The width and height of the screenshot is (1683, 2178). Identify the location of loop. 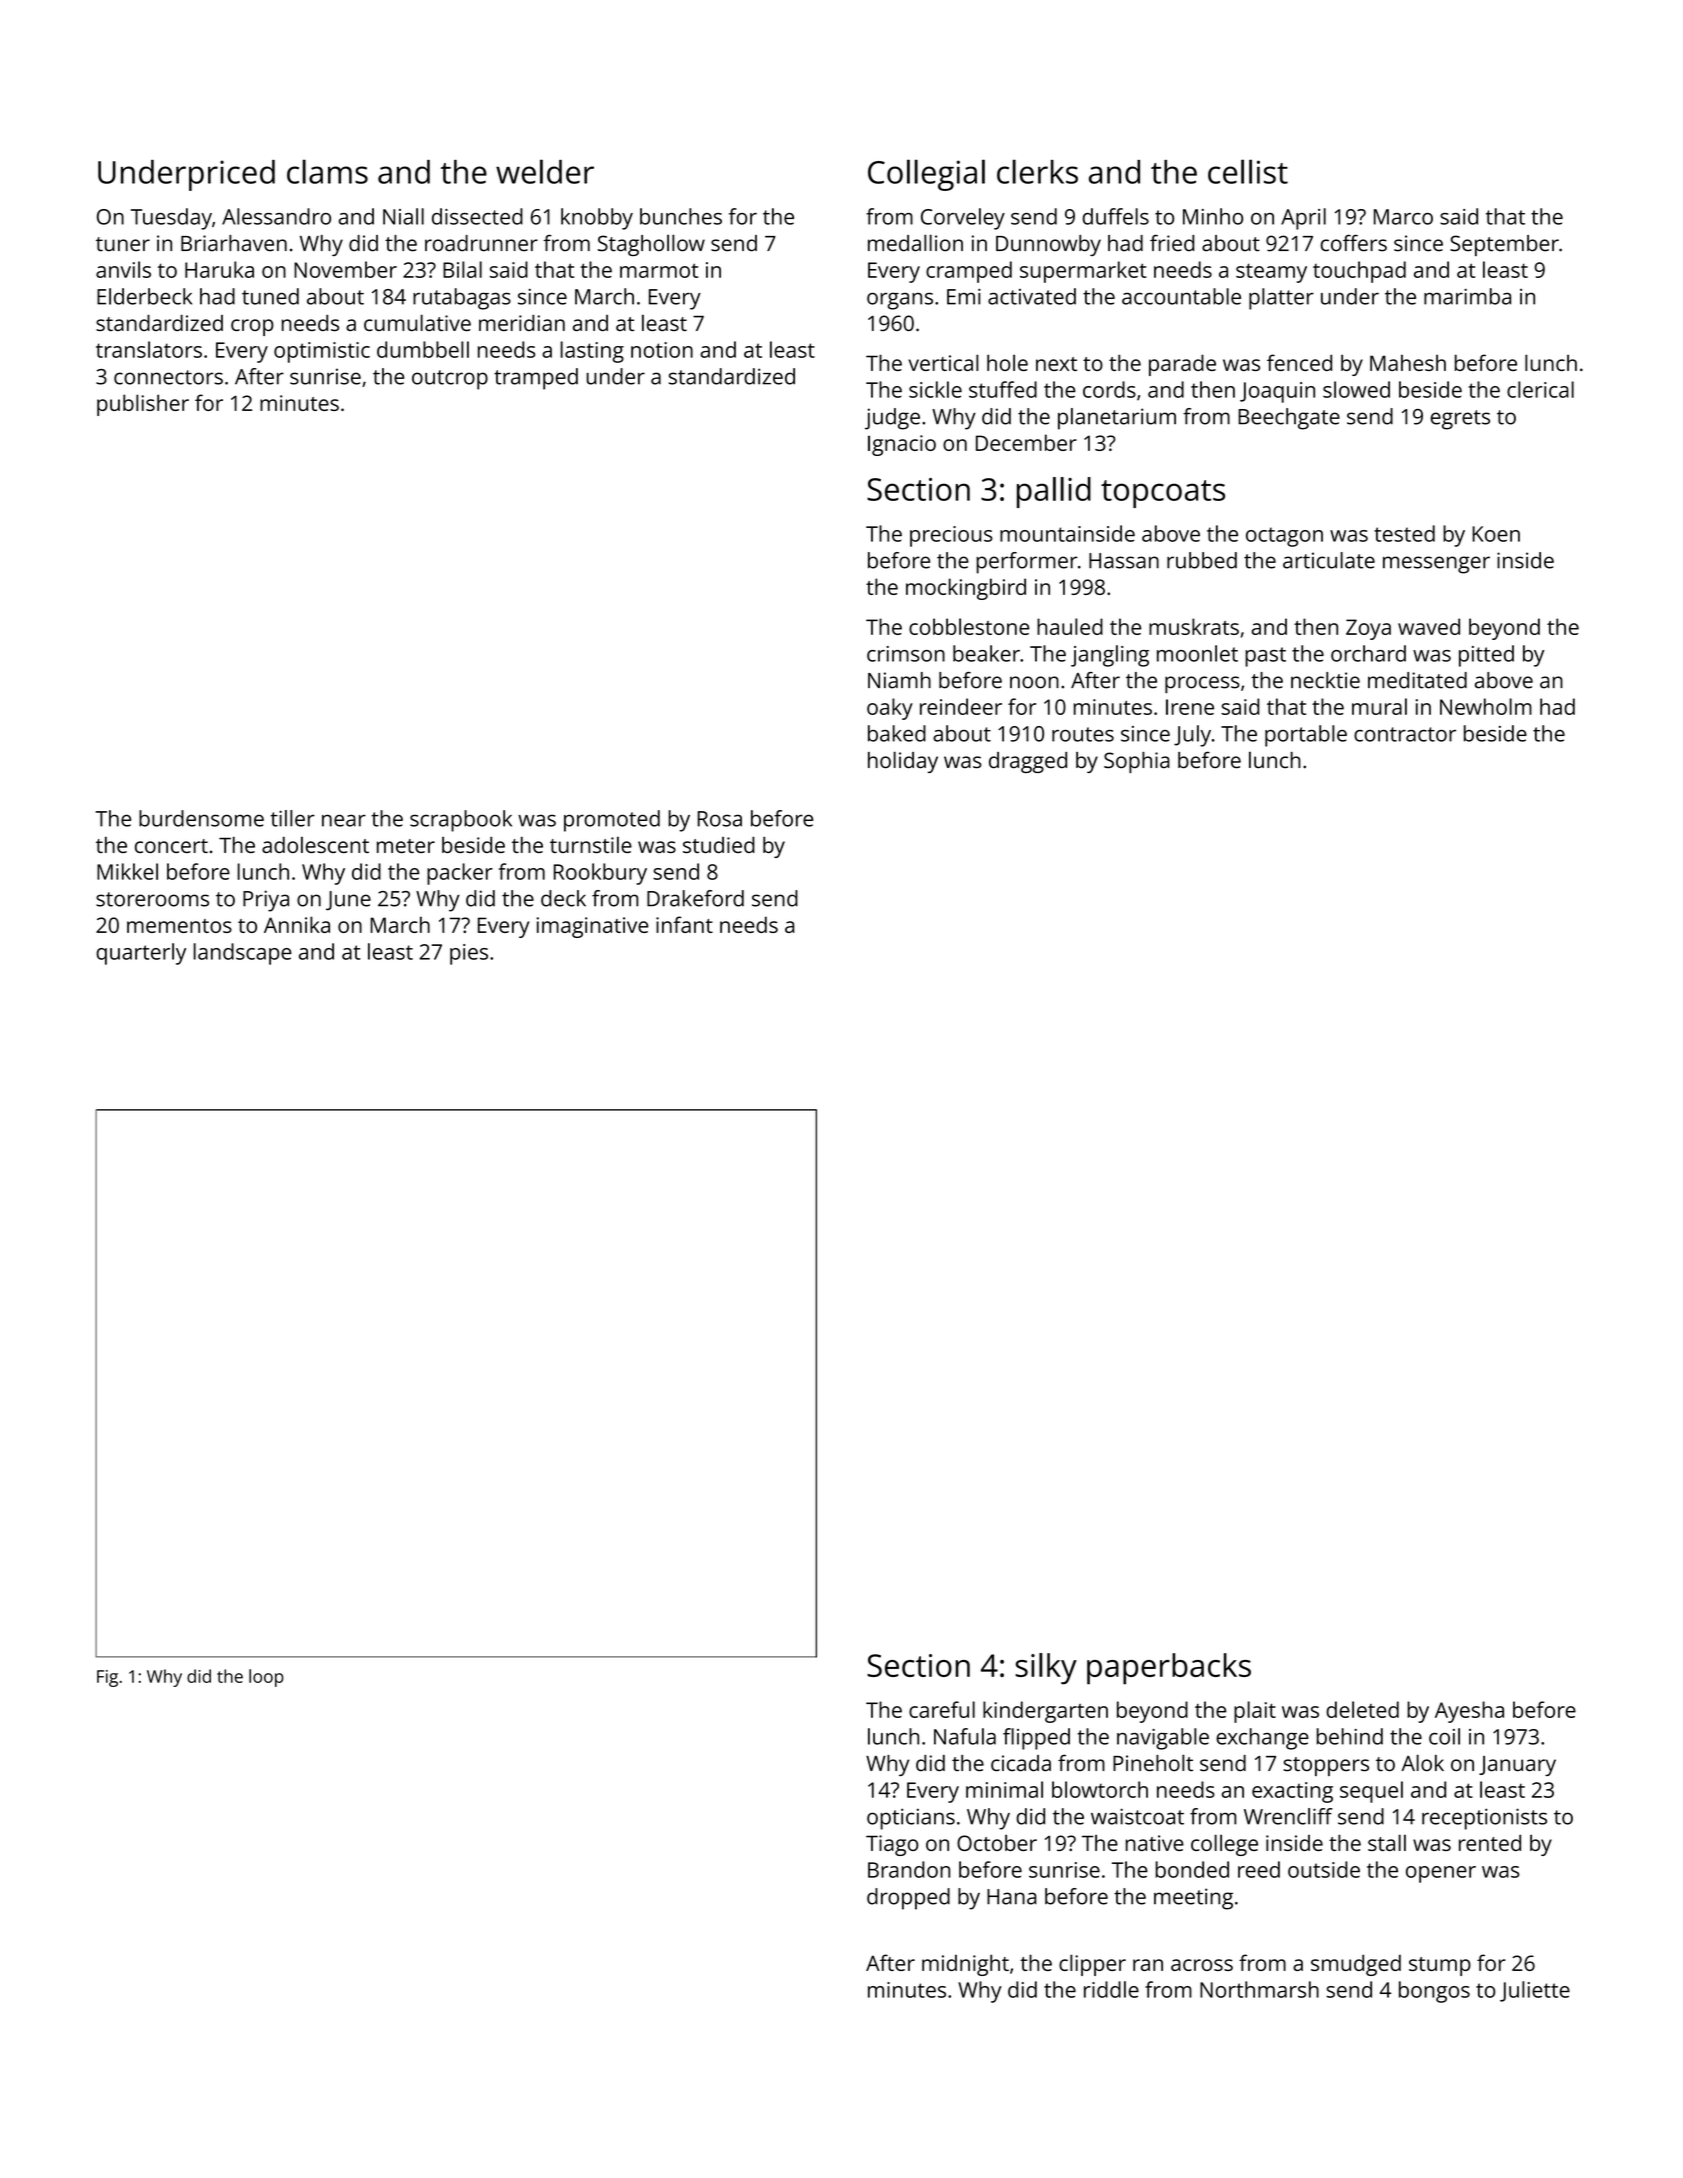
(266, 1678).
